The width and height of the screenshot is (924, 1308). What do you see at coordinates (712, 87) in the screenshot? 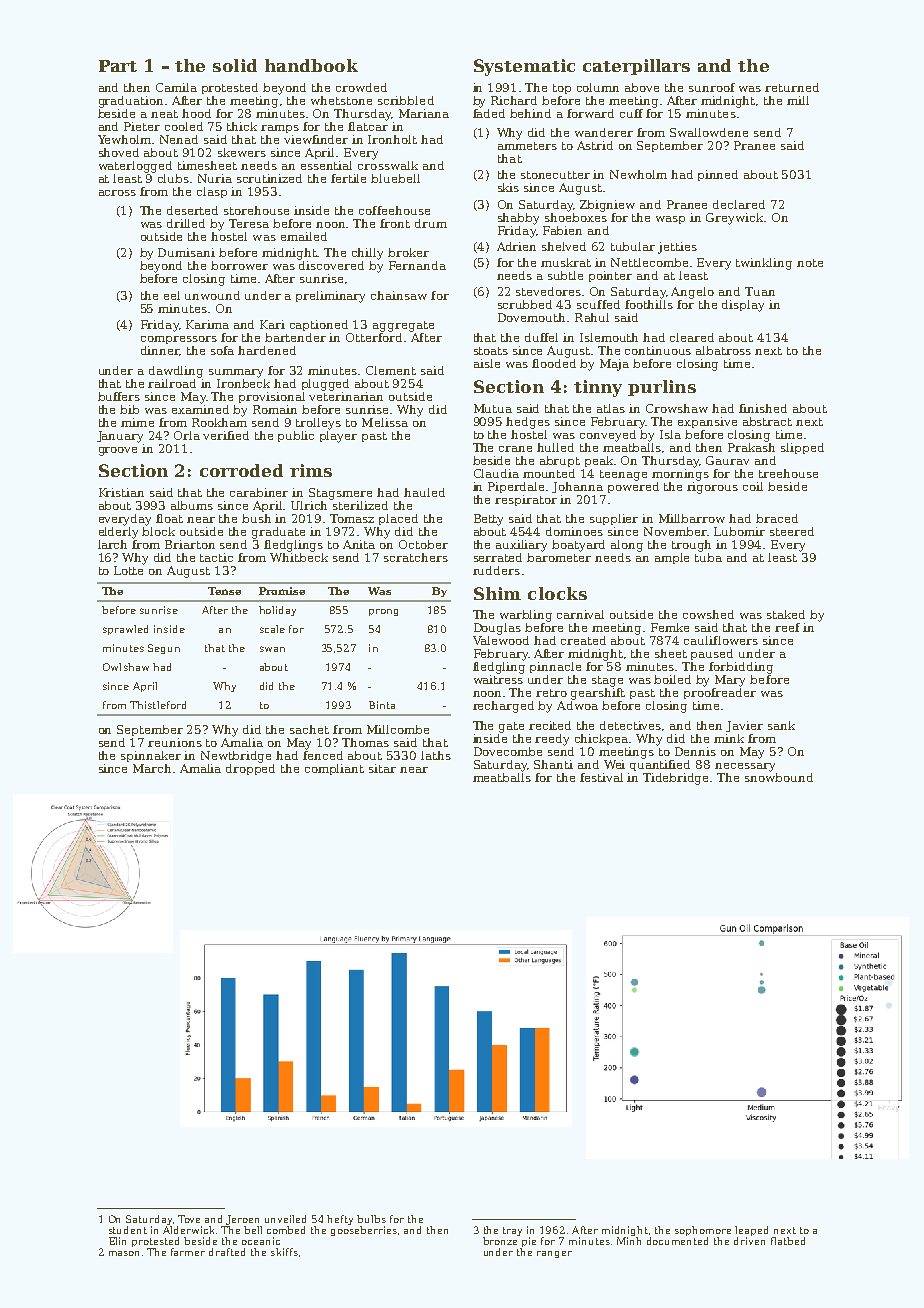
I see `sunroof` at bounding box center [712, 87].
